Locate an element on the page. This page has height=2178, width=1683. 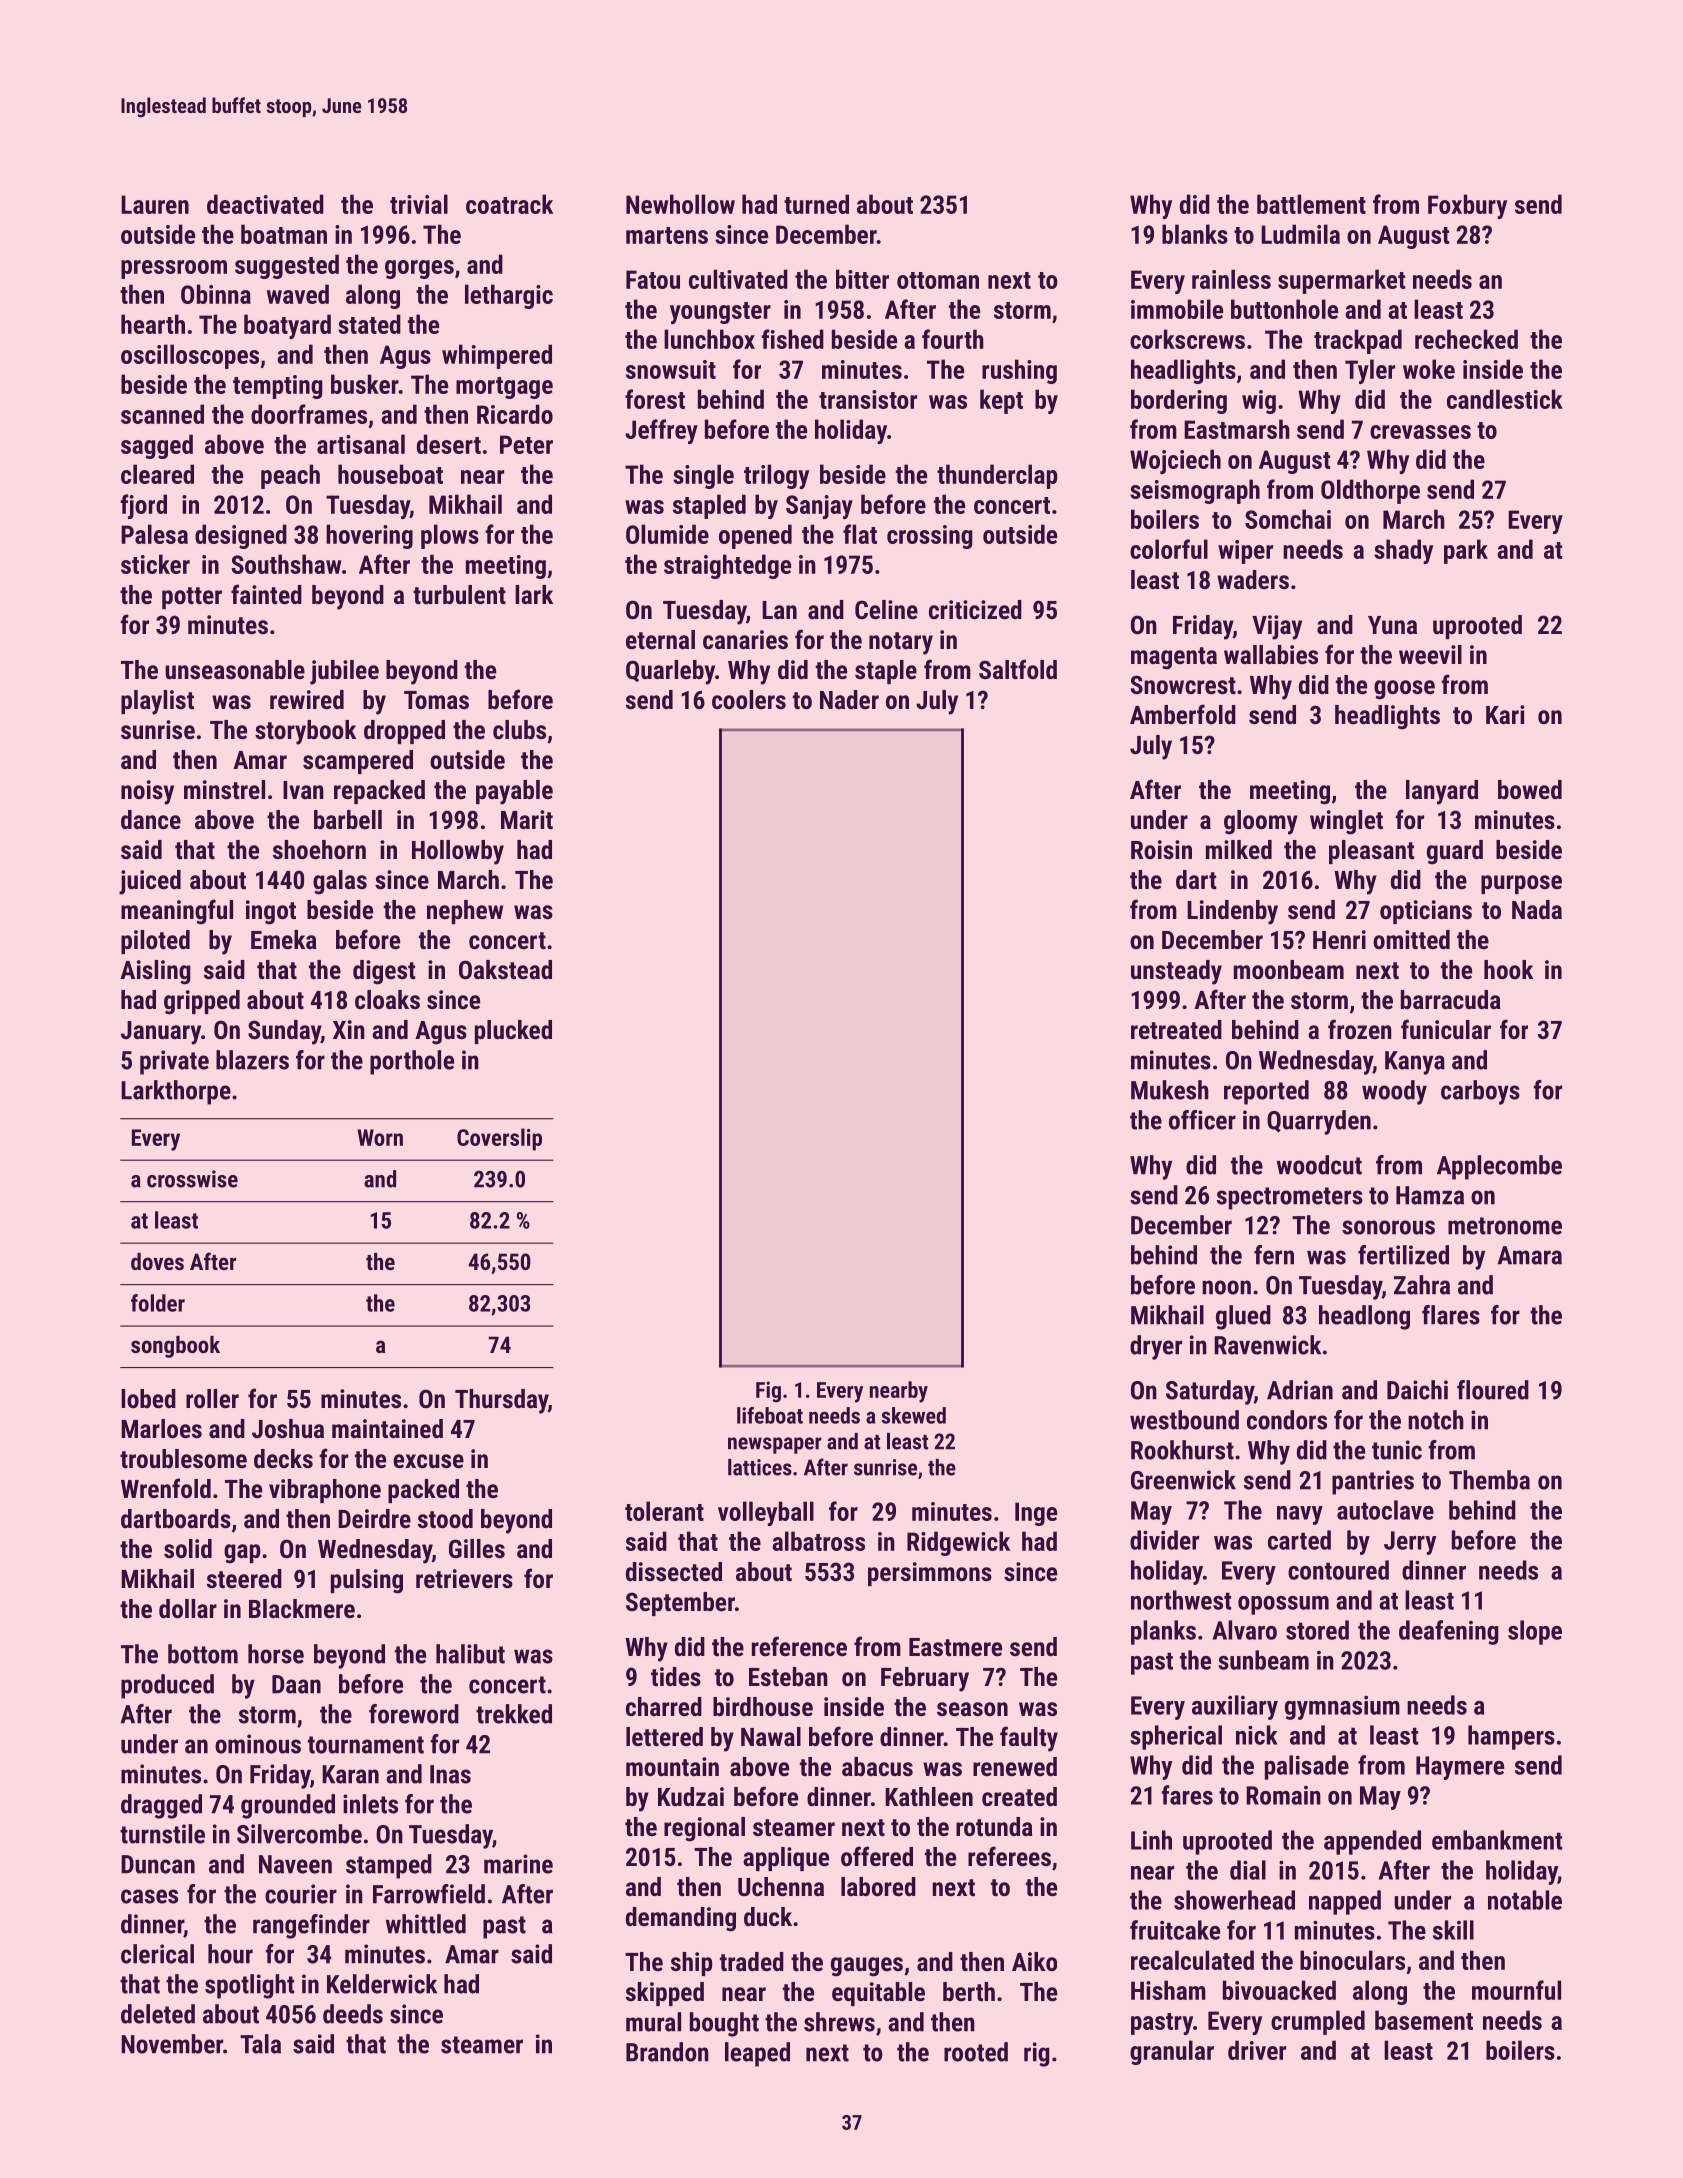
rechecked is located at coordinates (1466, 339).
